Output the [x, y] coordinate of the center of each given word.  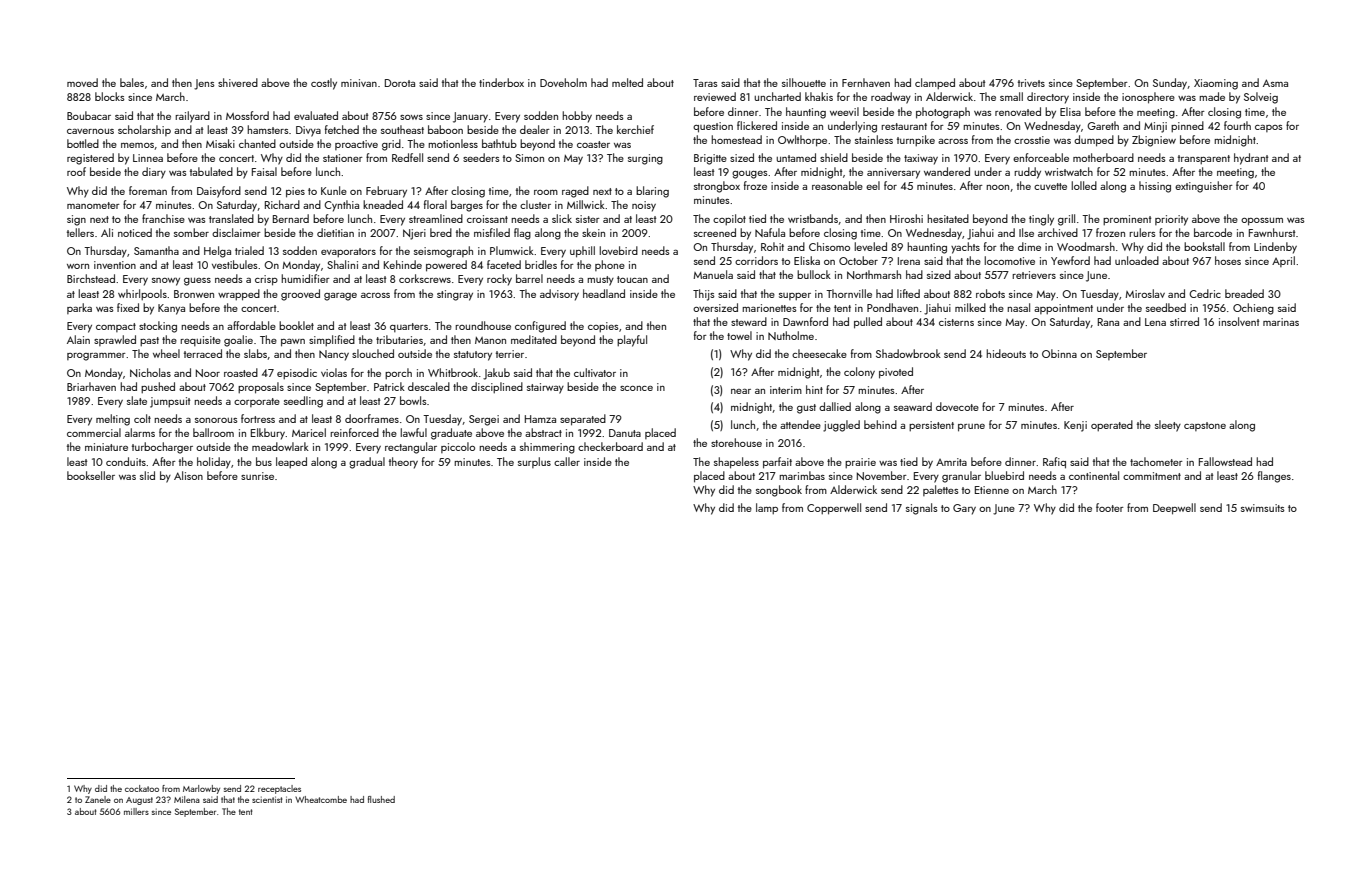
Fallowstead [1225, 461]
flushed [381, 799]
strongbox [717, 187]
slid [147, 475]
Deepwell [1174, 509]
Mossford [247, 115]
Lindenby [1275, 248]
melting [113, 420]
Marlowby [201, 789]
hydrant [1251, 159]
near [741, 391]
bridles [541, 264]
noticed [135, 232]
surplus [534, 462]
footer [1110, 507]
